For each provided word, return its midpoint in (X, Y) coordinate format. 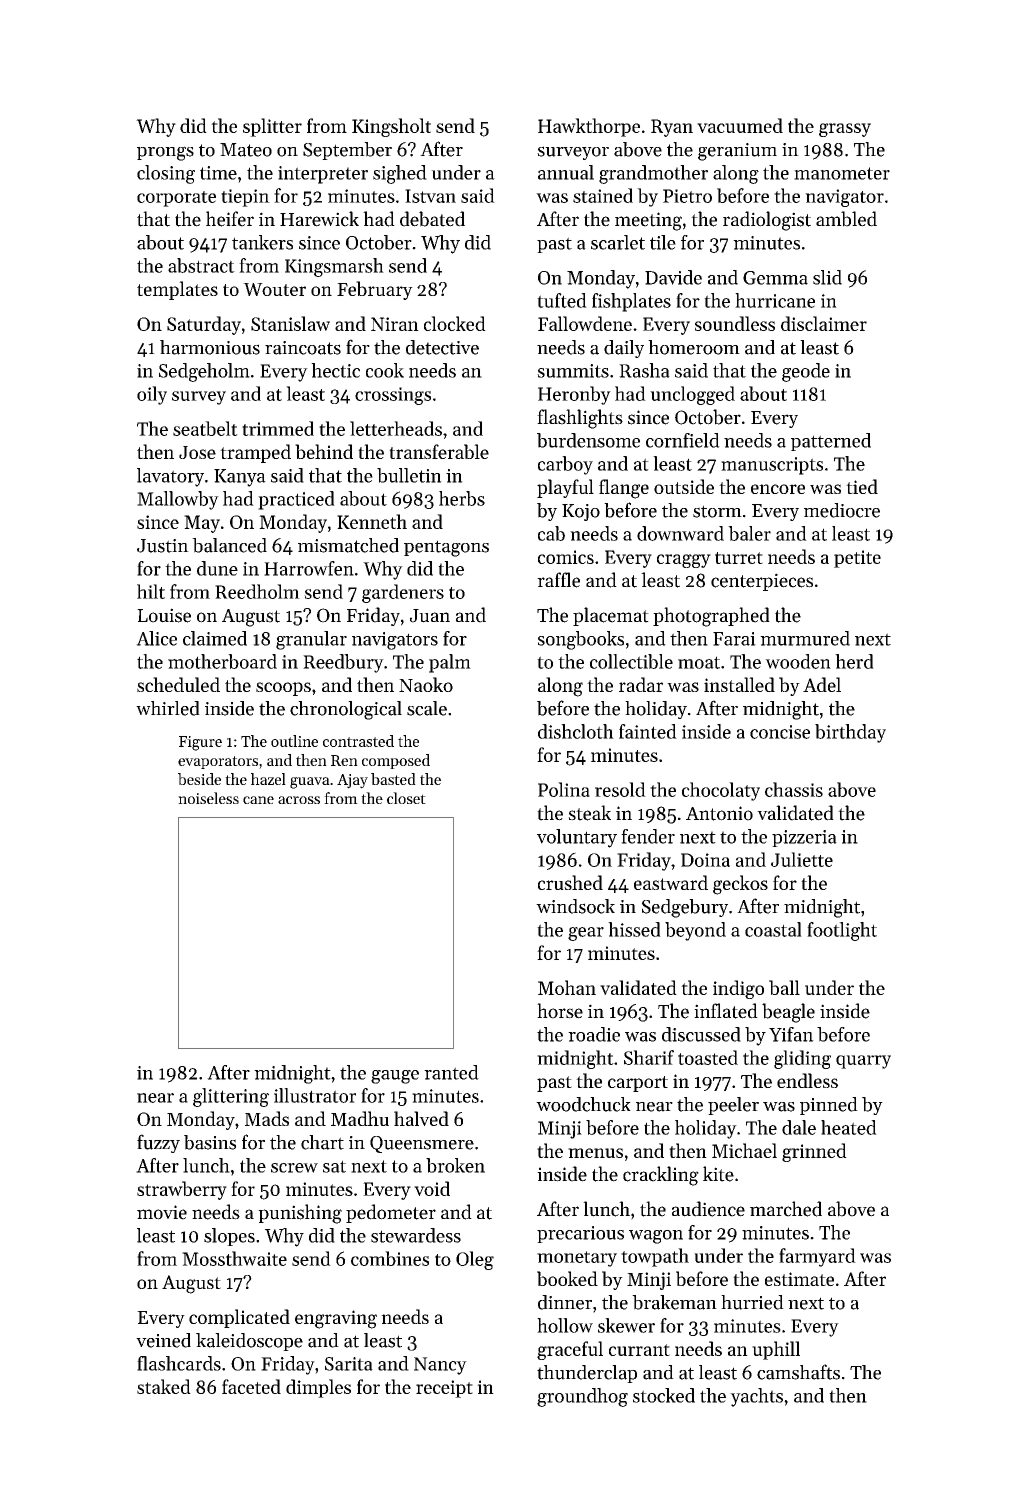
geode (806, 372)
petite (857, 559)
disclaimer (824, 323)
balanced (229, 545)
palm (450, 663)
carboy (565, 465)
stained (603, 195)
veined (163, 1340)
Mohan (567, 987)
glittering (231, 1097)
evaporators (218, 762)
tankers (262, 242)
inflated (726, 1011)
